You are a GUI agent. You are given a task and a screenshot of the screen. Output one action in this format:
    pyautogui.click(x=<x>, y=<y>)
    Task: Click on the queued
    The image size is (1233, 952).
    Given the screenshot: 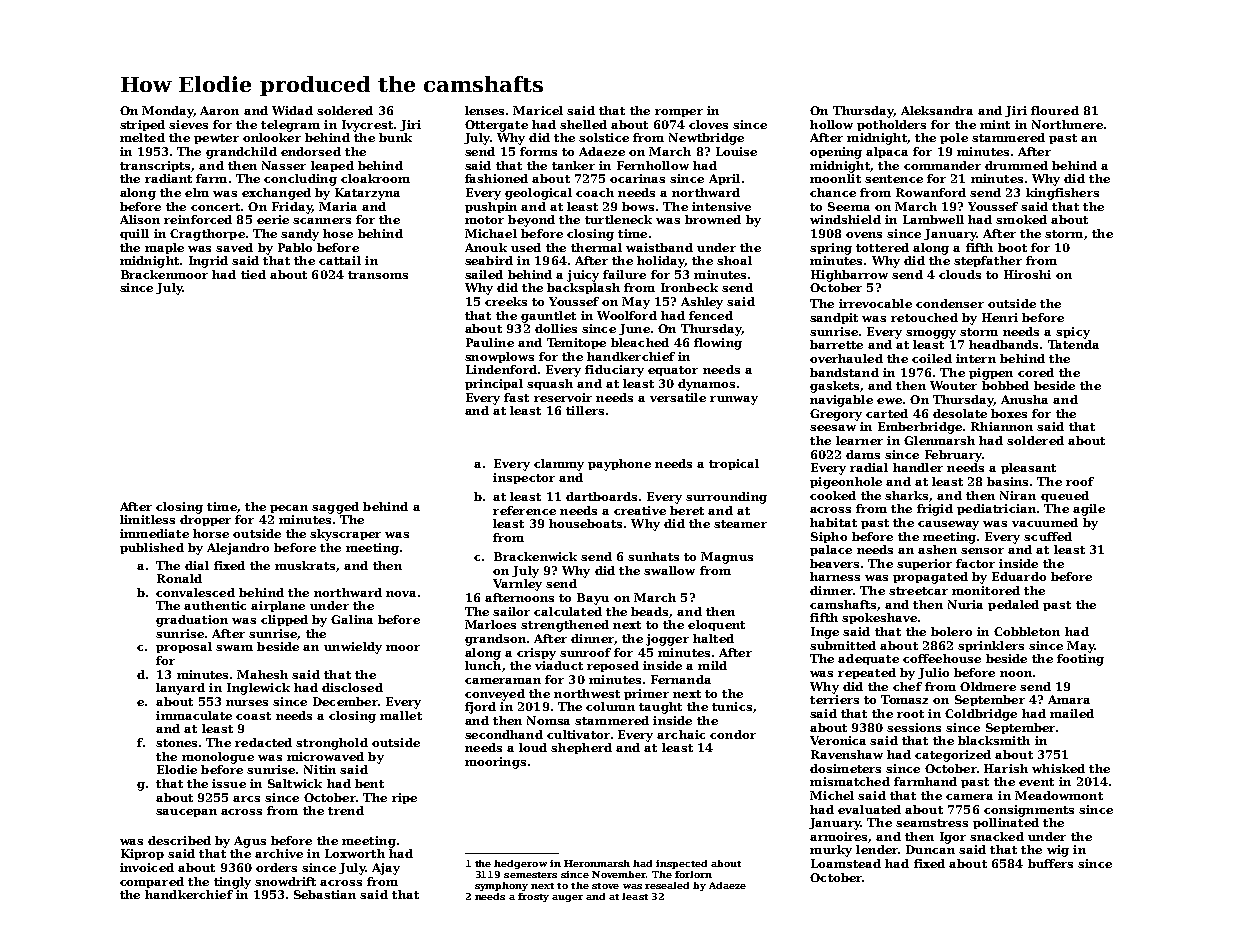 What is the action you would take?
    pyautogui.click(x=1065, y=496)
